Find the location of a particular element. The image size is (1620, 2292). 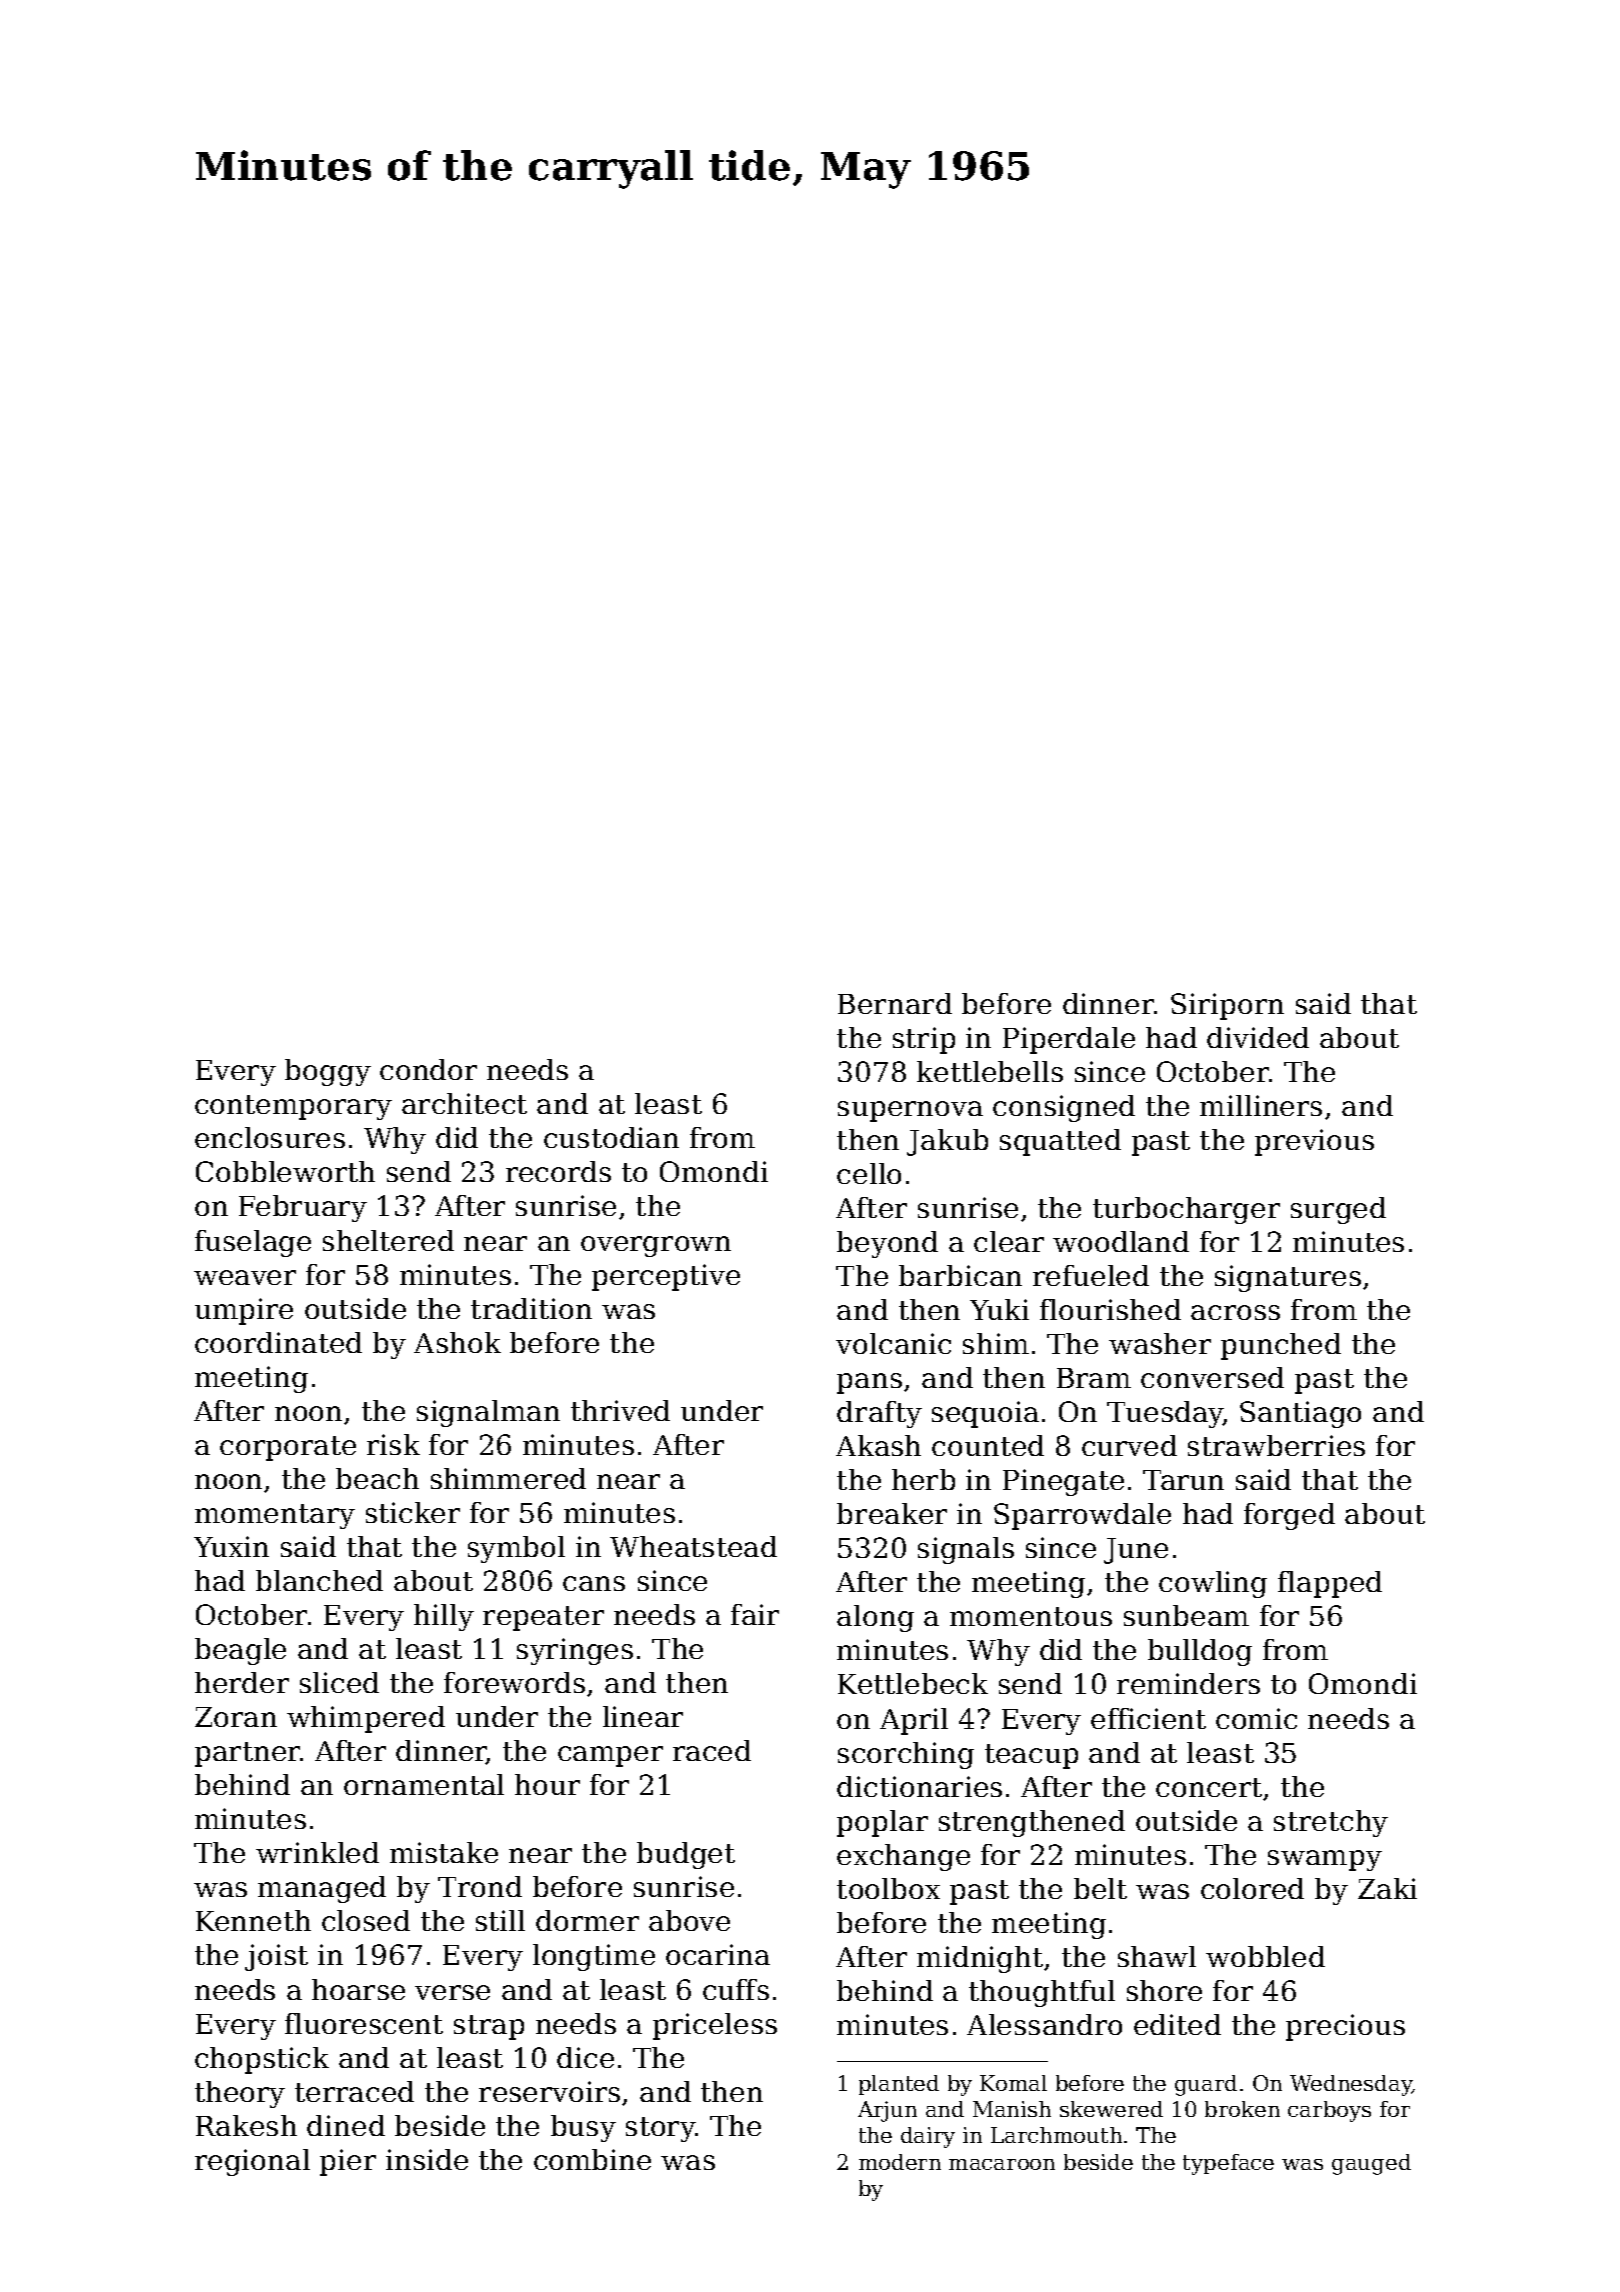

risk is located at coordinates (393, 1444).
